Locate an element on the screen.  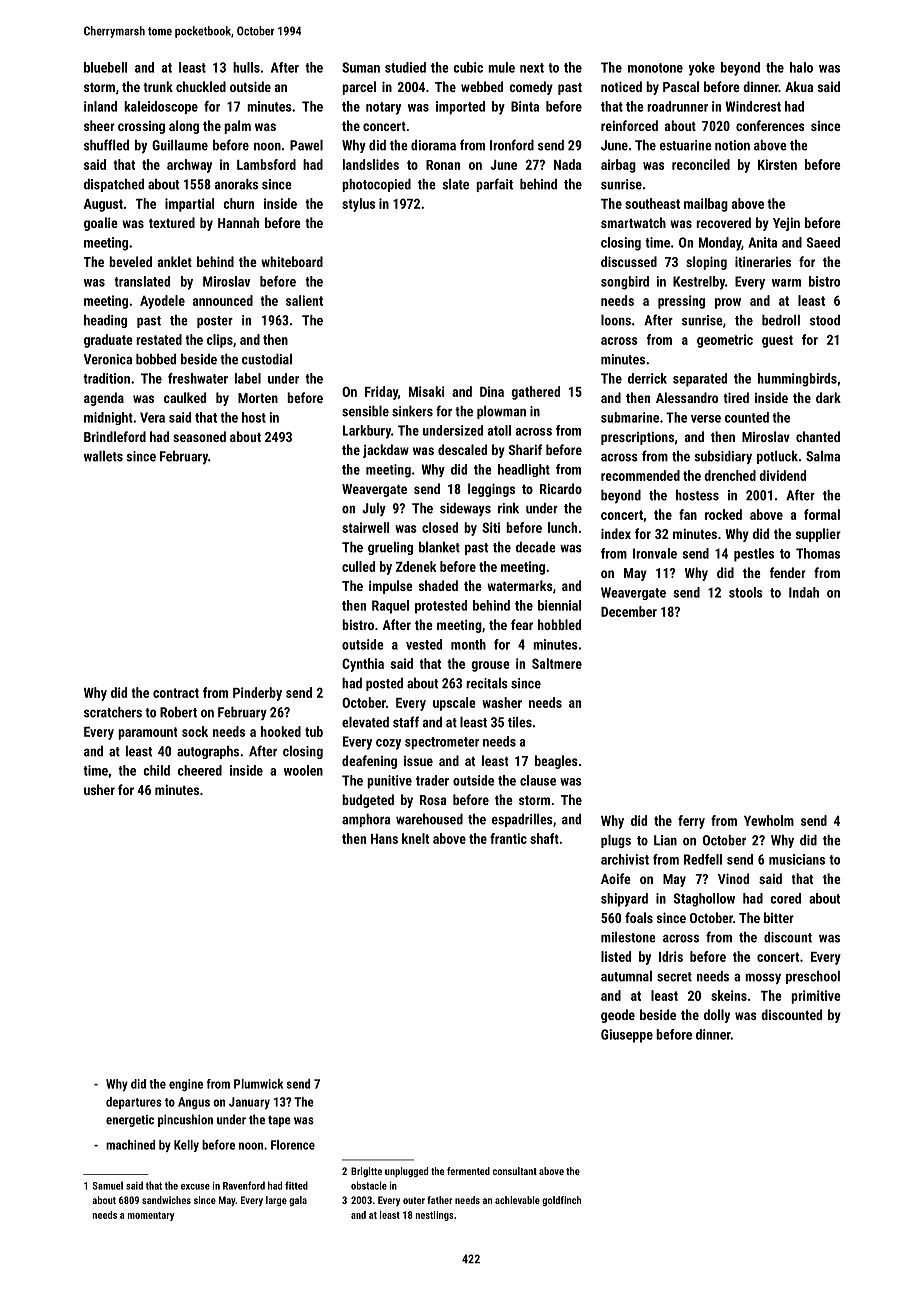
obstacle is located at coordinates (369, 1185).
